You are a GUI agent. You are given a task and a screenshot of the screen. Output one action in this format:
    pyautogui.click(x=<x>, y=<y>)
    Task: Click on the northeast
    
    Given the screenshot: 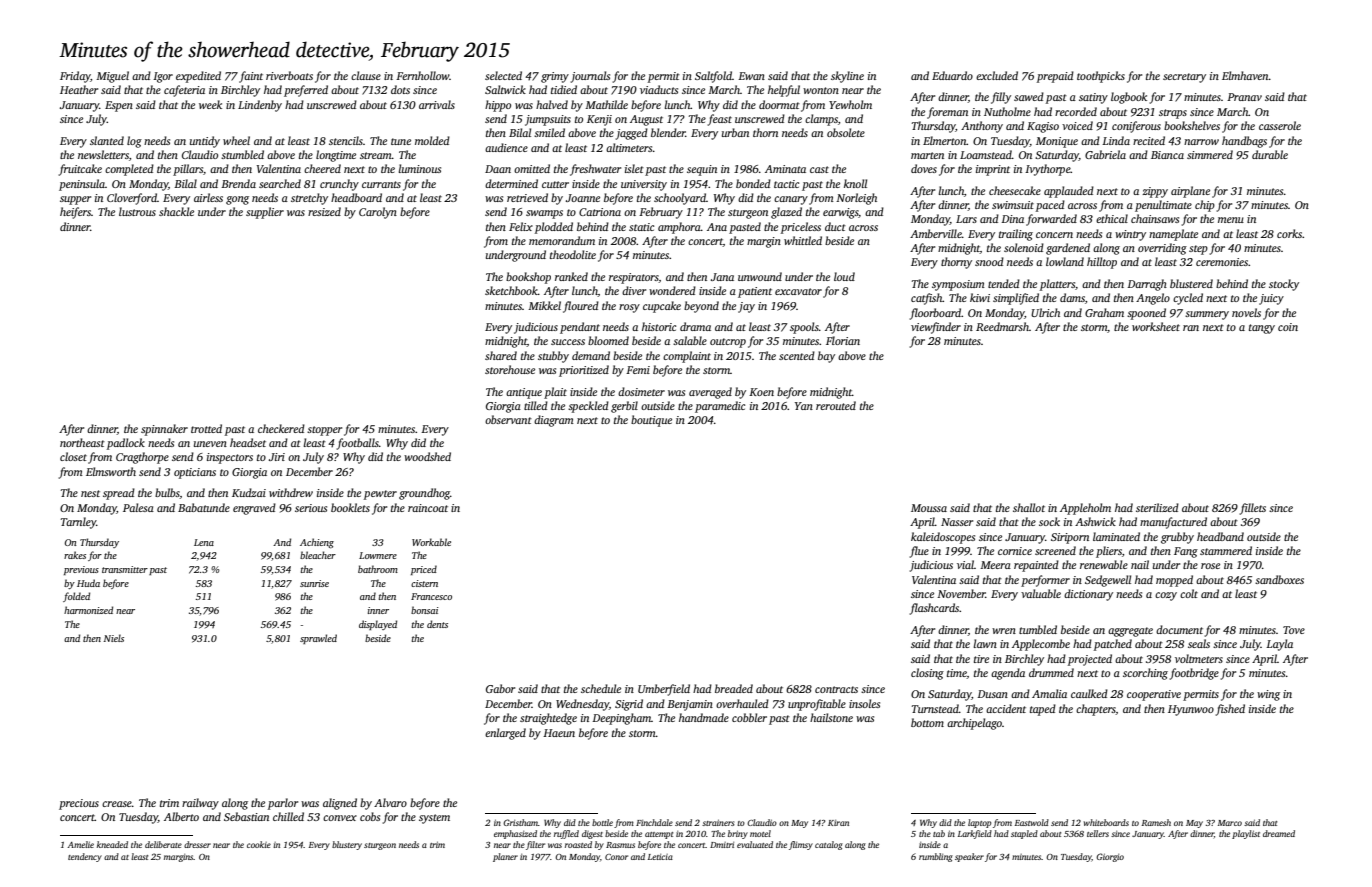 What is the action you would take?
    pyautogui.click(x=82, y=442)
